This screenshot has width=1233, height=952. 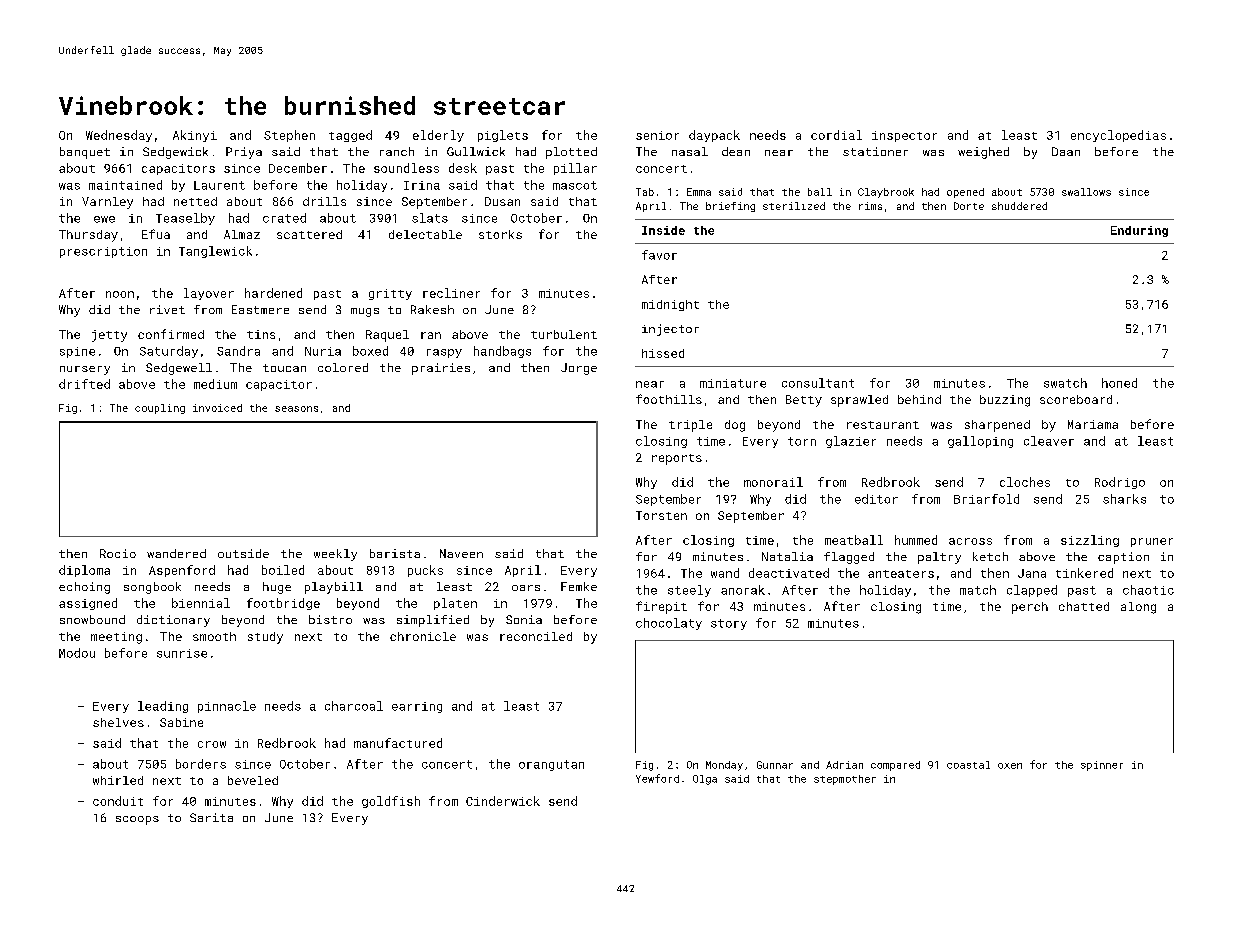 I want to click on rims, so click(x=870, y=206).
